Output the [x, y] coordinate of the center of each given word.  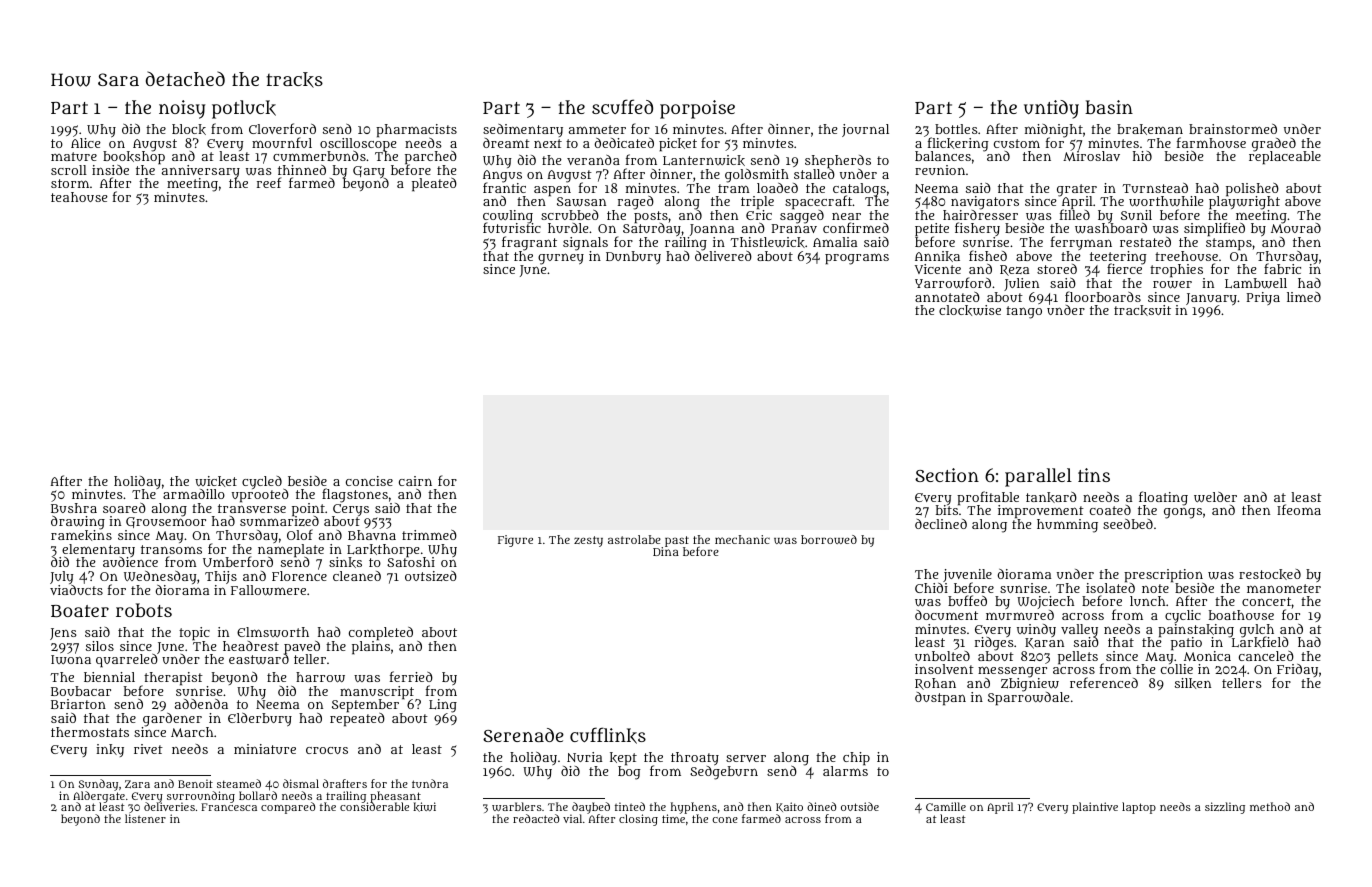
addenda [201, 704]
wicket [216, 481]
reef [269, 182]
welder [1215, 497]
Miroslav [1091, 156]
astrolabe [634, 539]
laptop [1139, 808]
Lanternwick [704, 160]
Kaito [789, 807]
